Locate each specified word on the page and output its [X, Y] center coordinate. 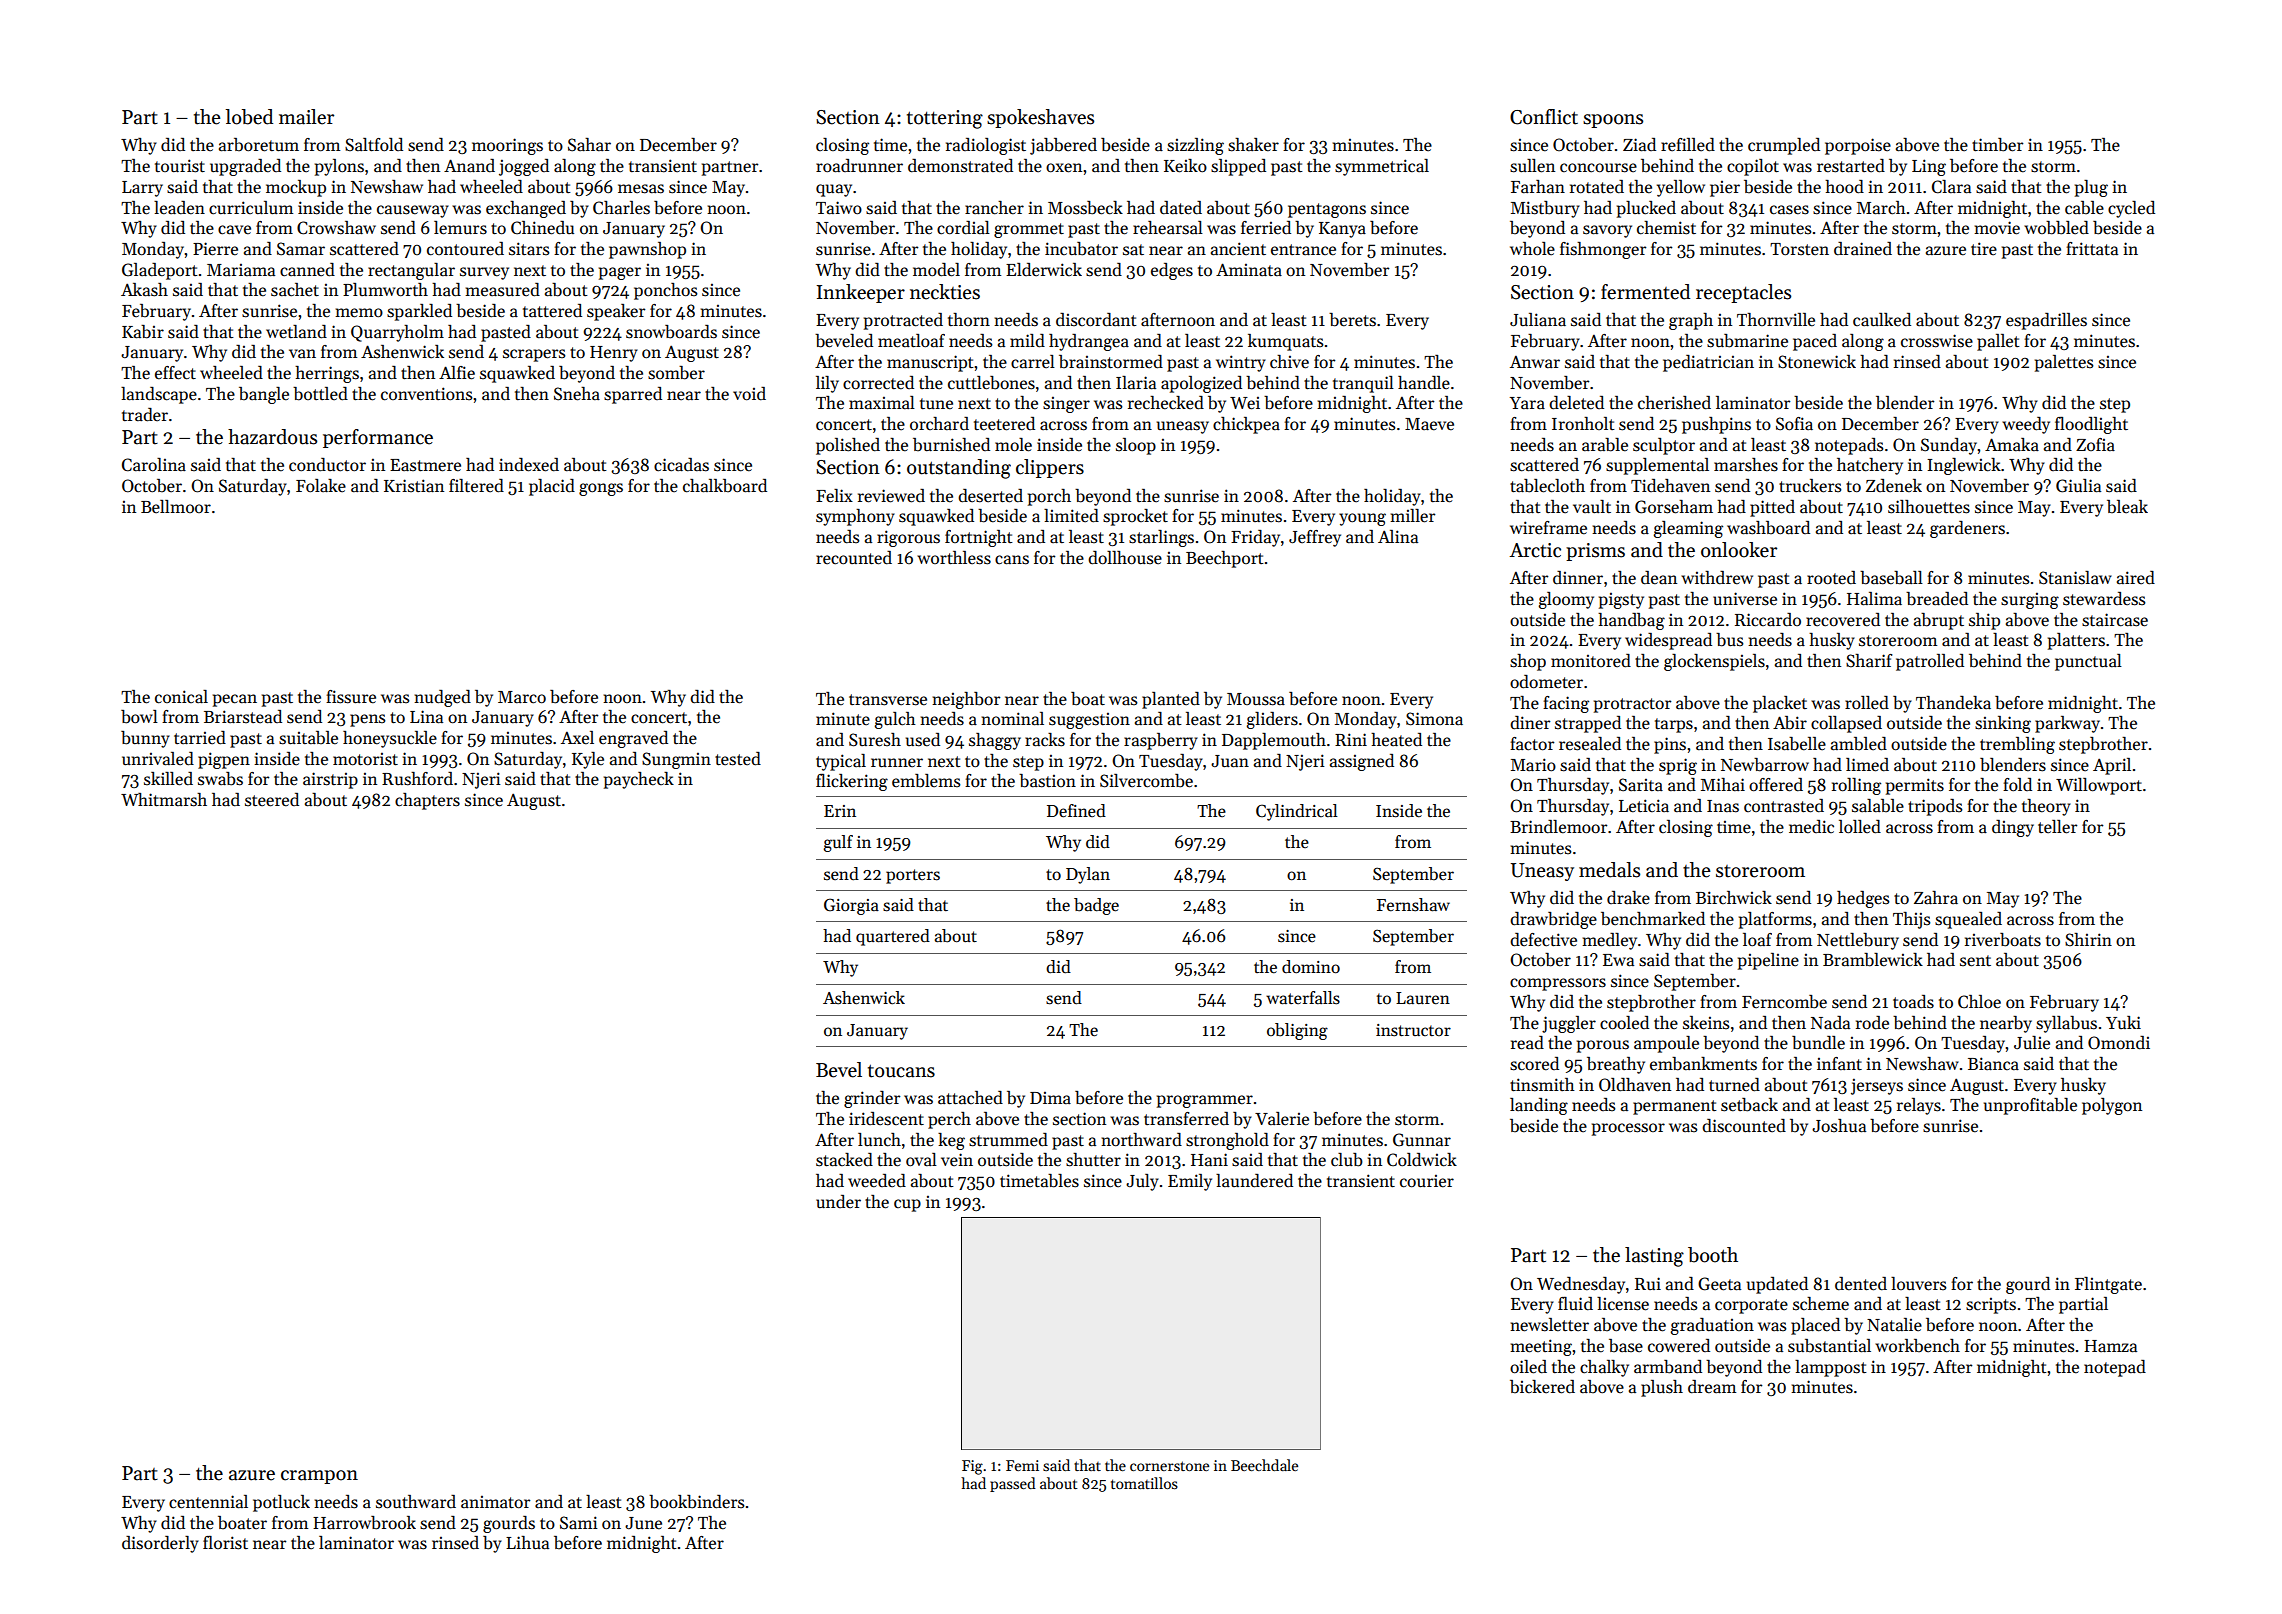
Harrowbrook [364, 1523]
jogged [524, 167]
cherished [1674, 403]
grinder [872, 1099]
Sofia [1794, 424]
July [1142, 1182]
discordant [1096, 320]
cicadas [681, 465]
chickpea [1246, 425]
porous [1603, 1046]
